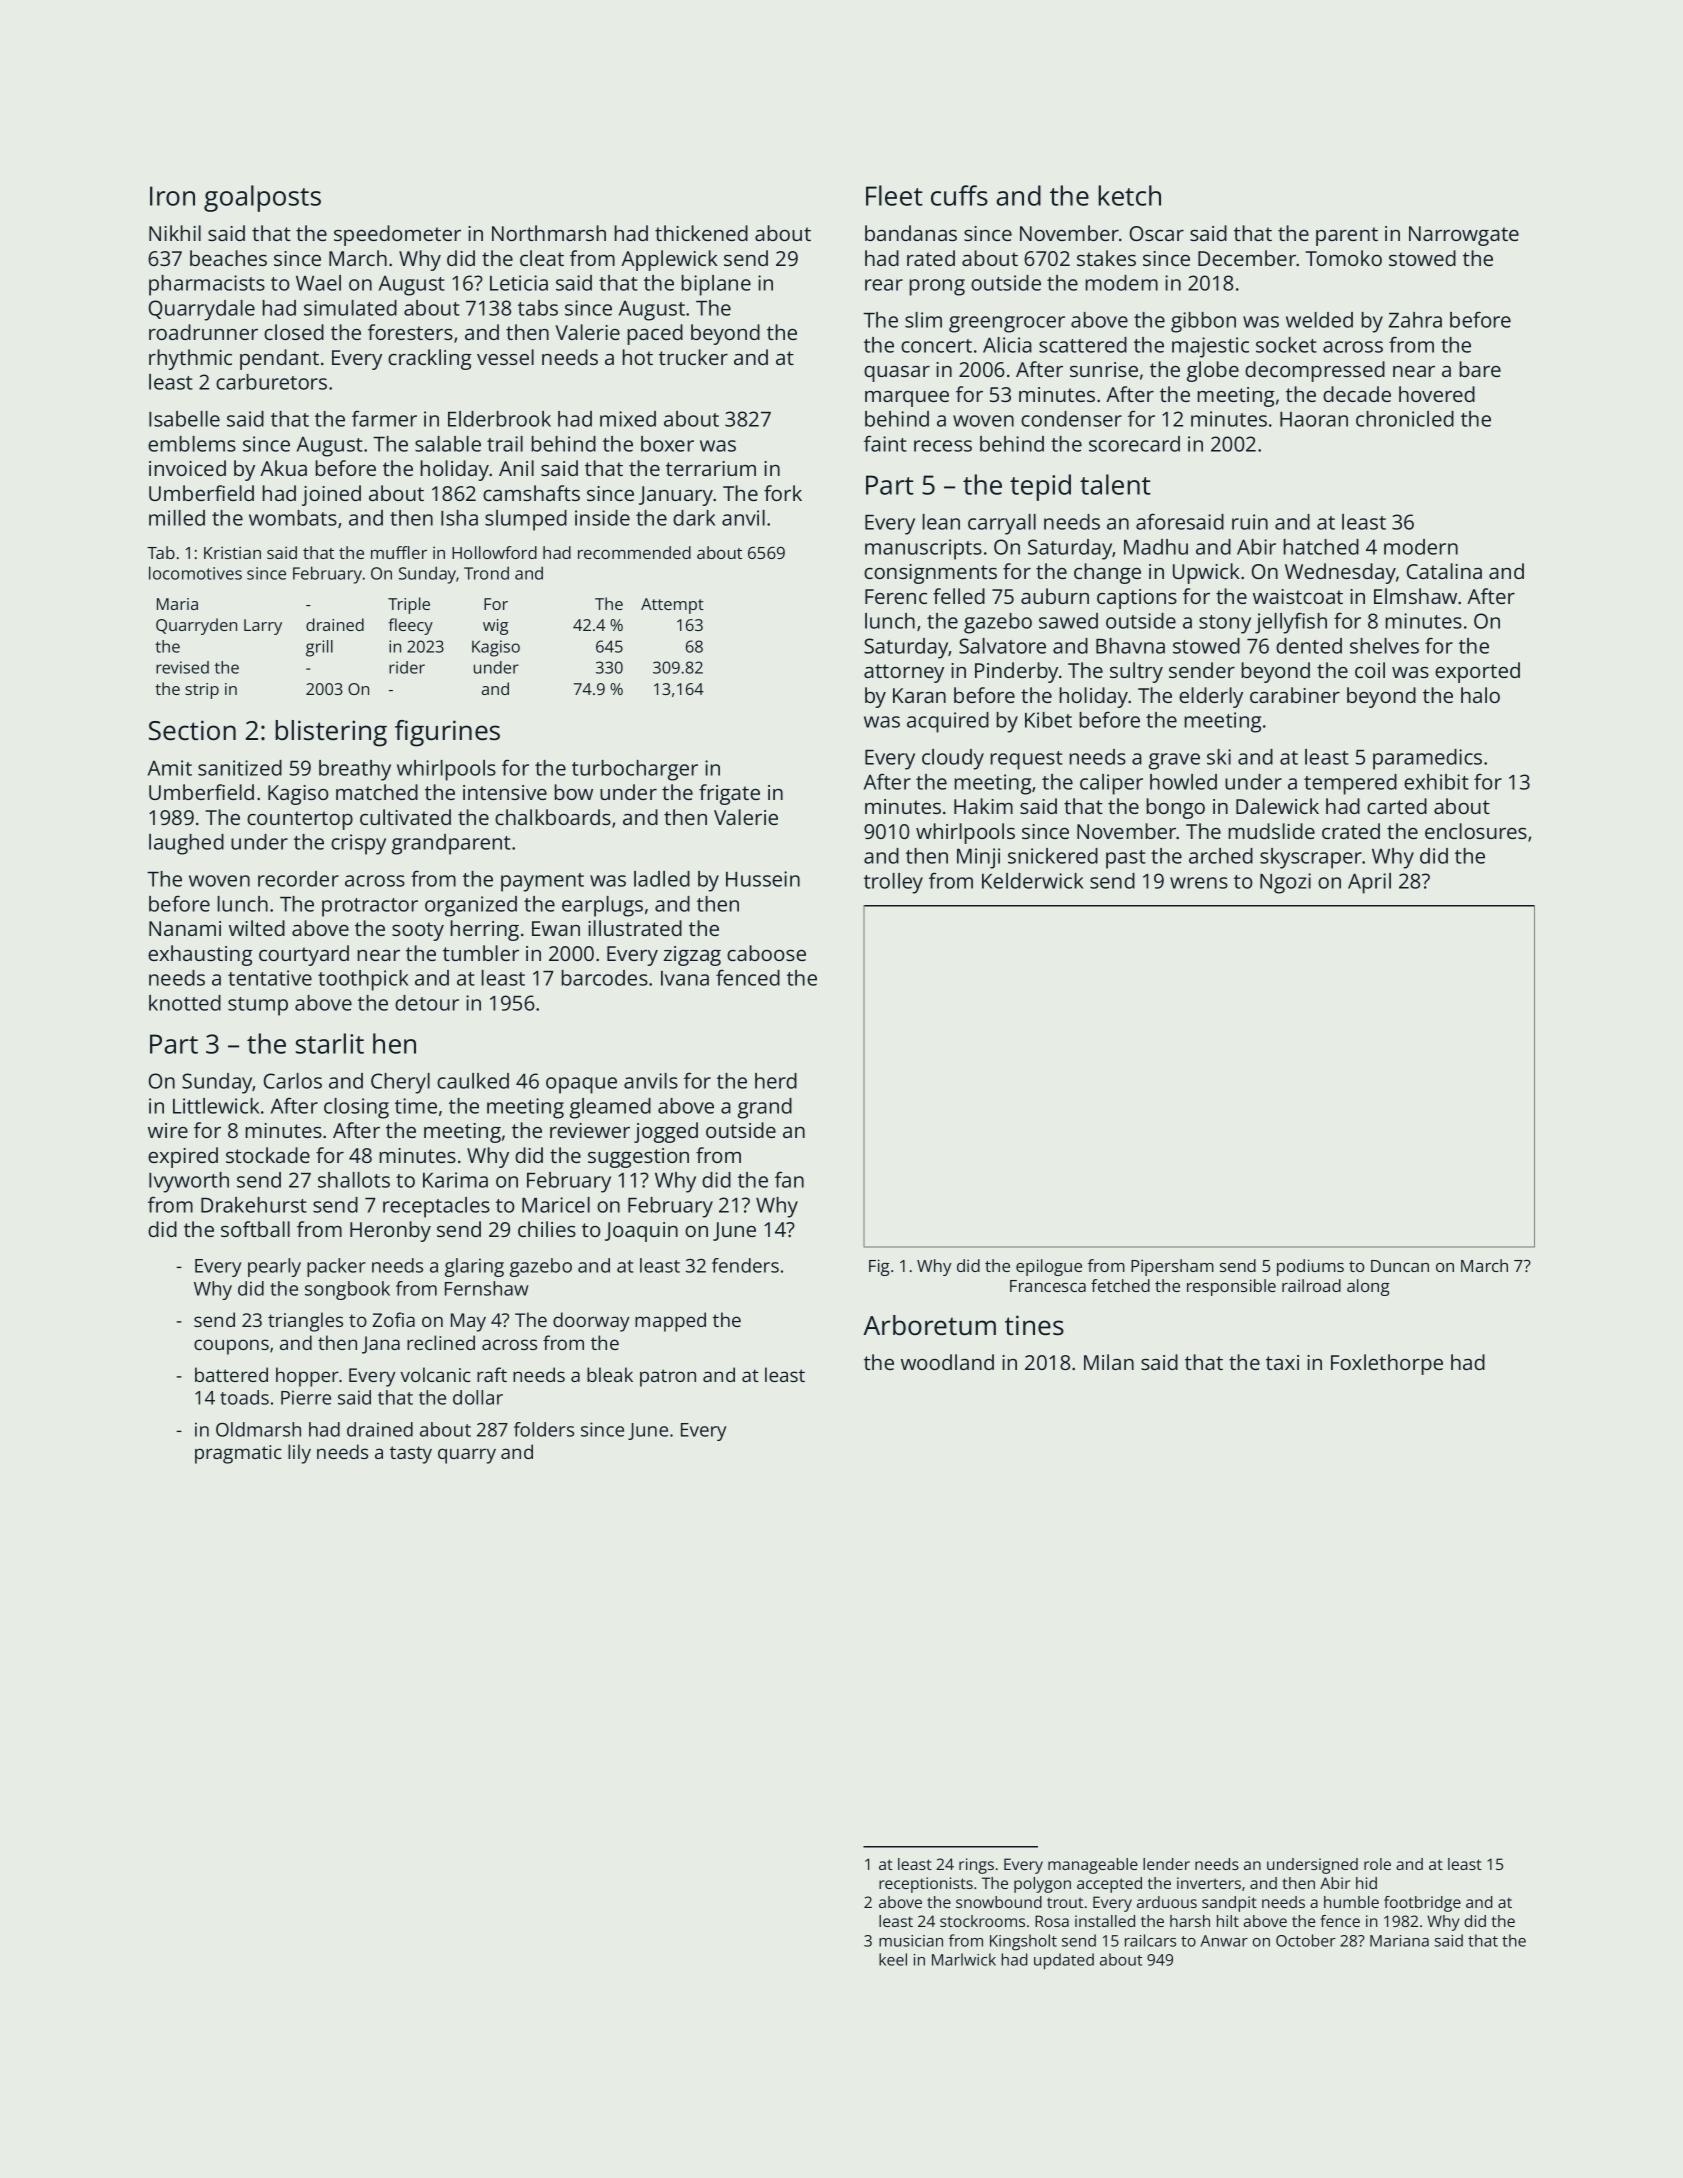 The image size is (1683, 2178). Describe the element at coordinates (964, 1959) in the screenshot. I see `Marlwick` at that location.
